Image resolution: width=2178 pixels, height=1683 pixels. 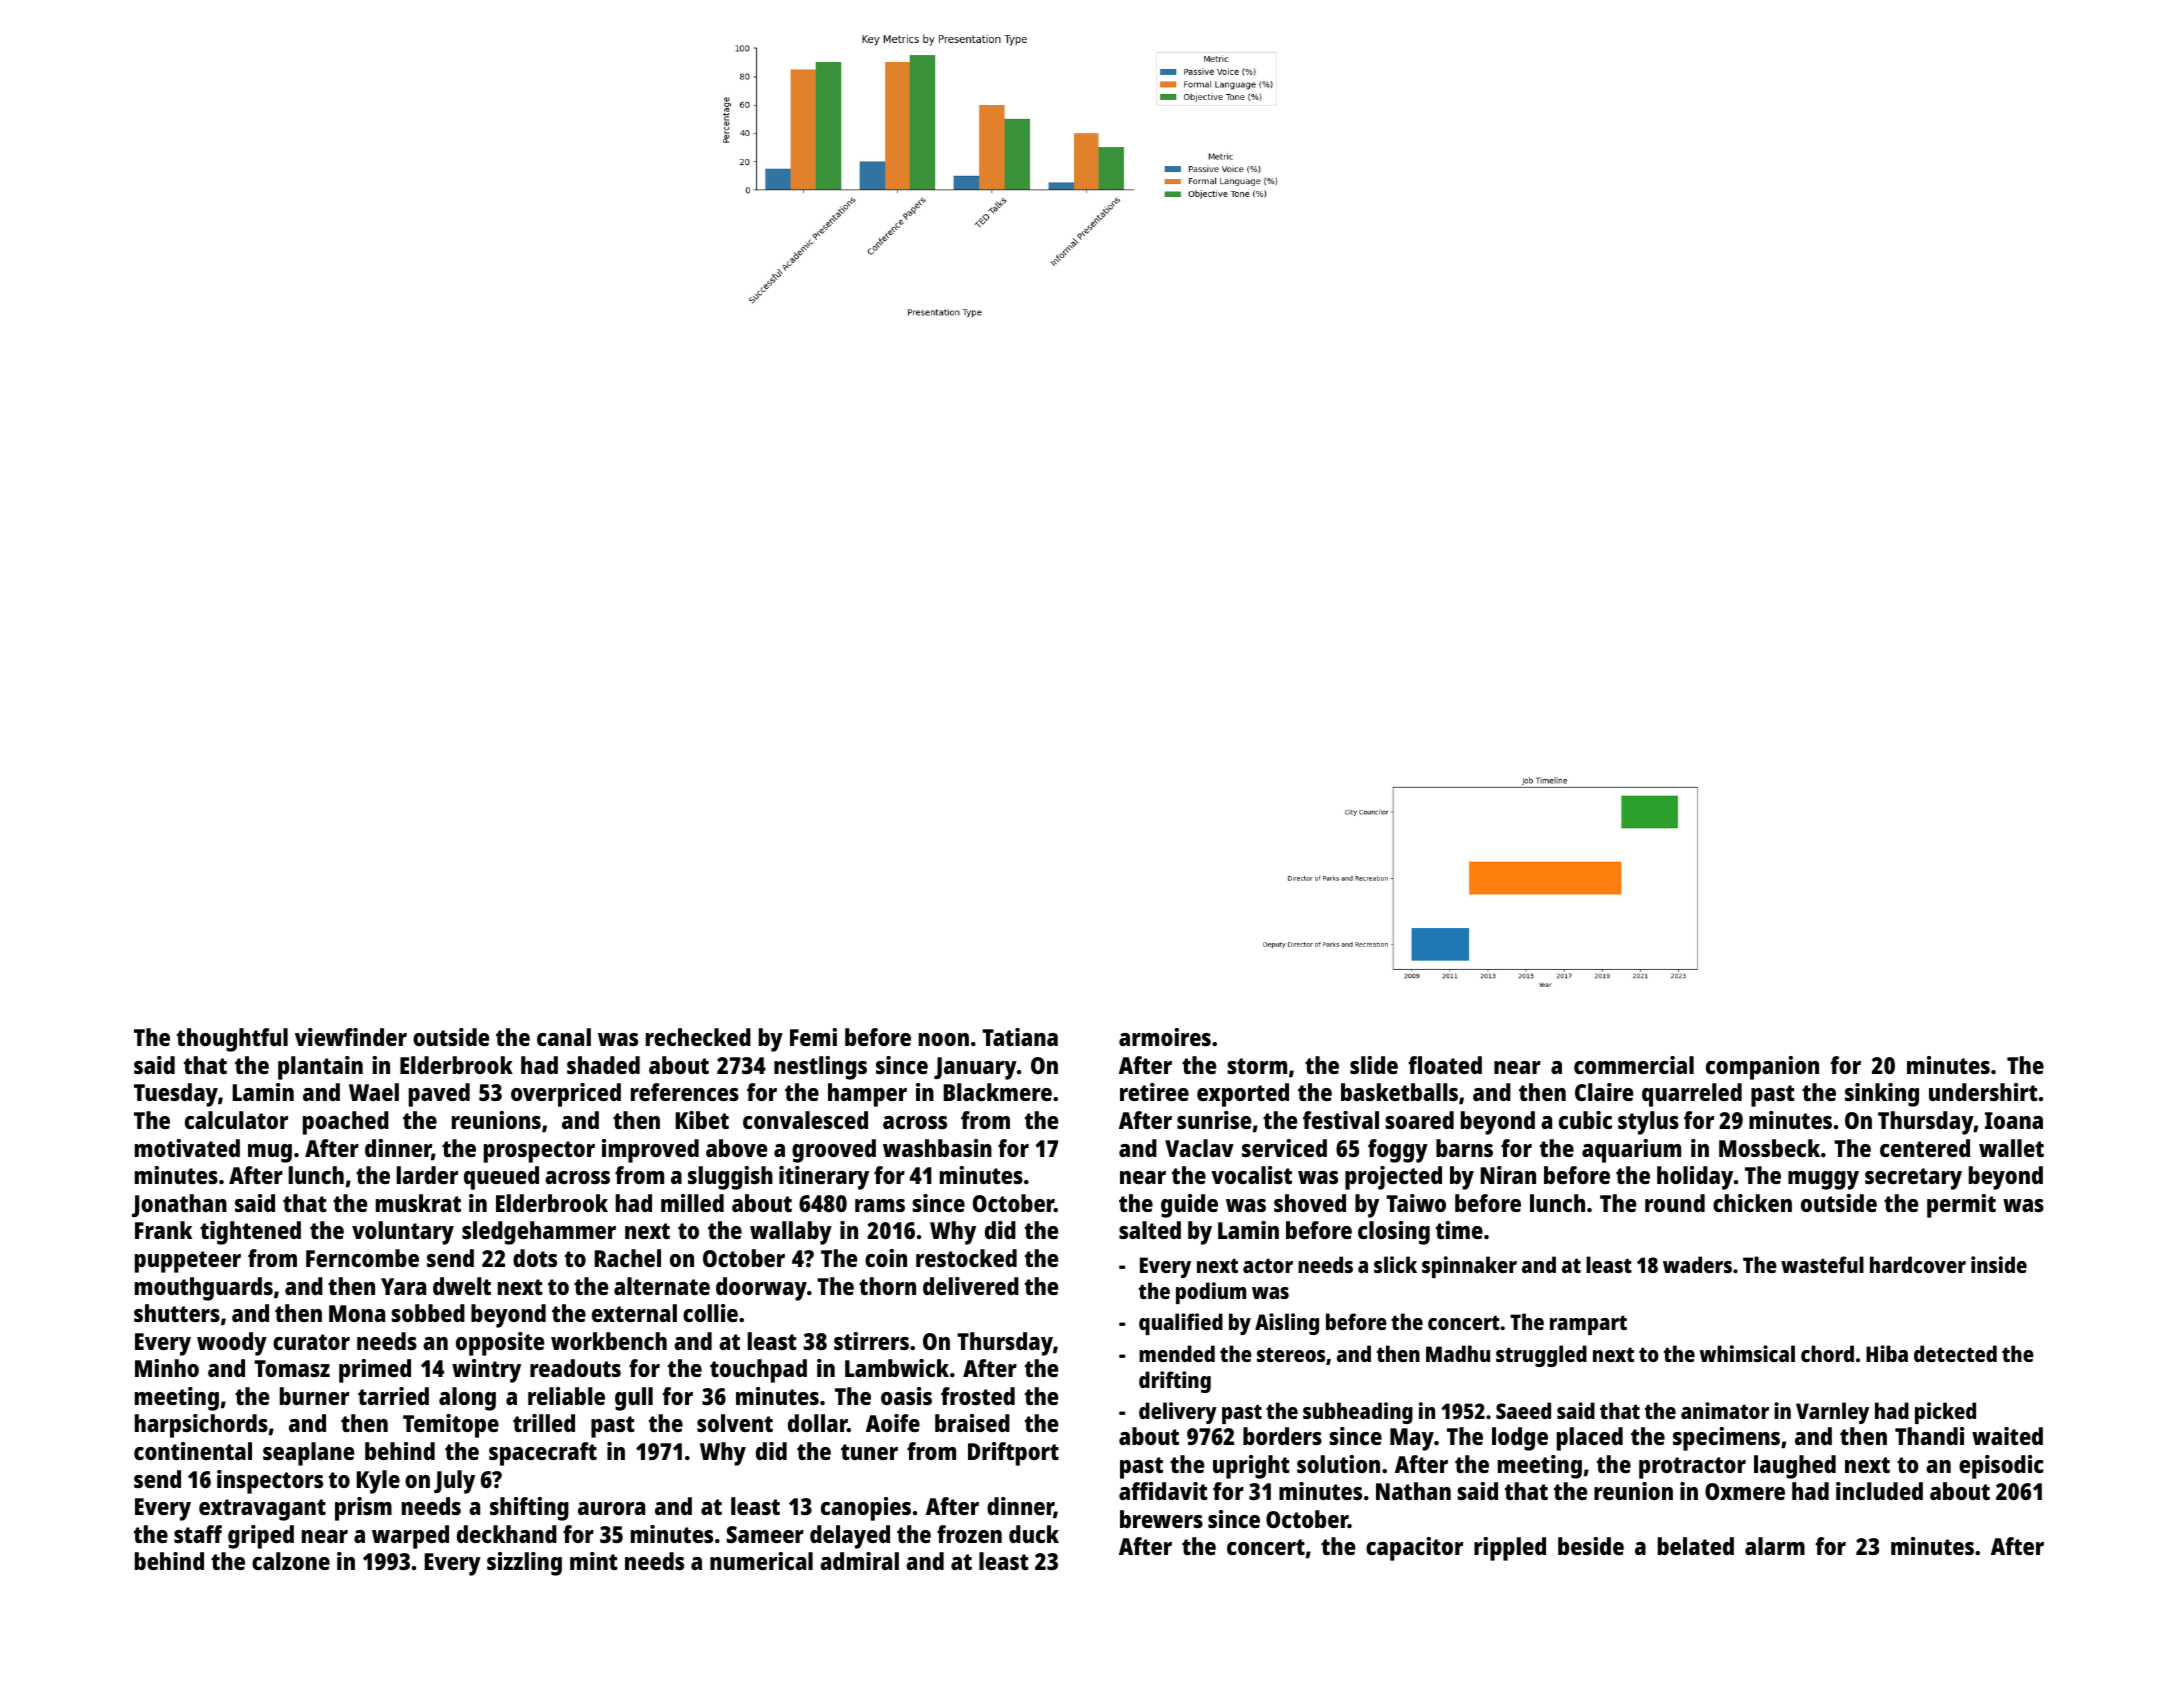 What do you see at coordinates (193, 1451) in the screenshot?
I see `continental` at bounding box center [193, 1451].
